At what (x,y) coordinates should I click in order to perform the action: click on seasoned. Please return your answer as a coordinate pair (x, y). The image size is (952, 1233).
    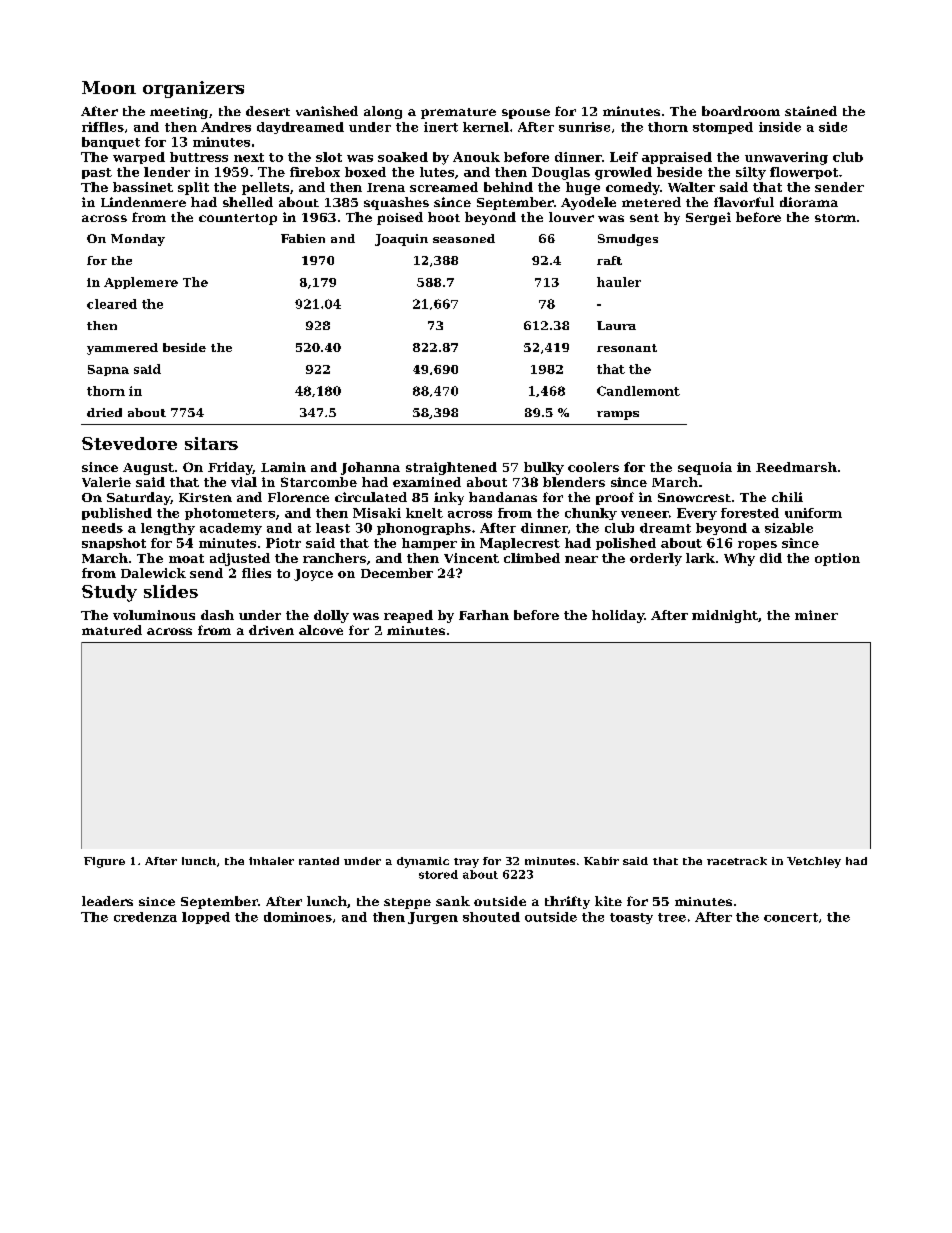
    Looking at the image, I should click on (464, 238).
